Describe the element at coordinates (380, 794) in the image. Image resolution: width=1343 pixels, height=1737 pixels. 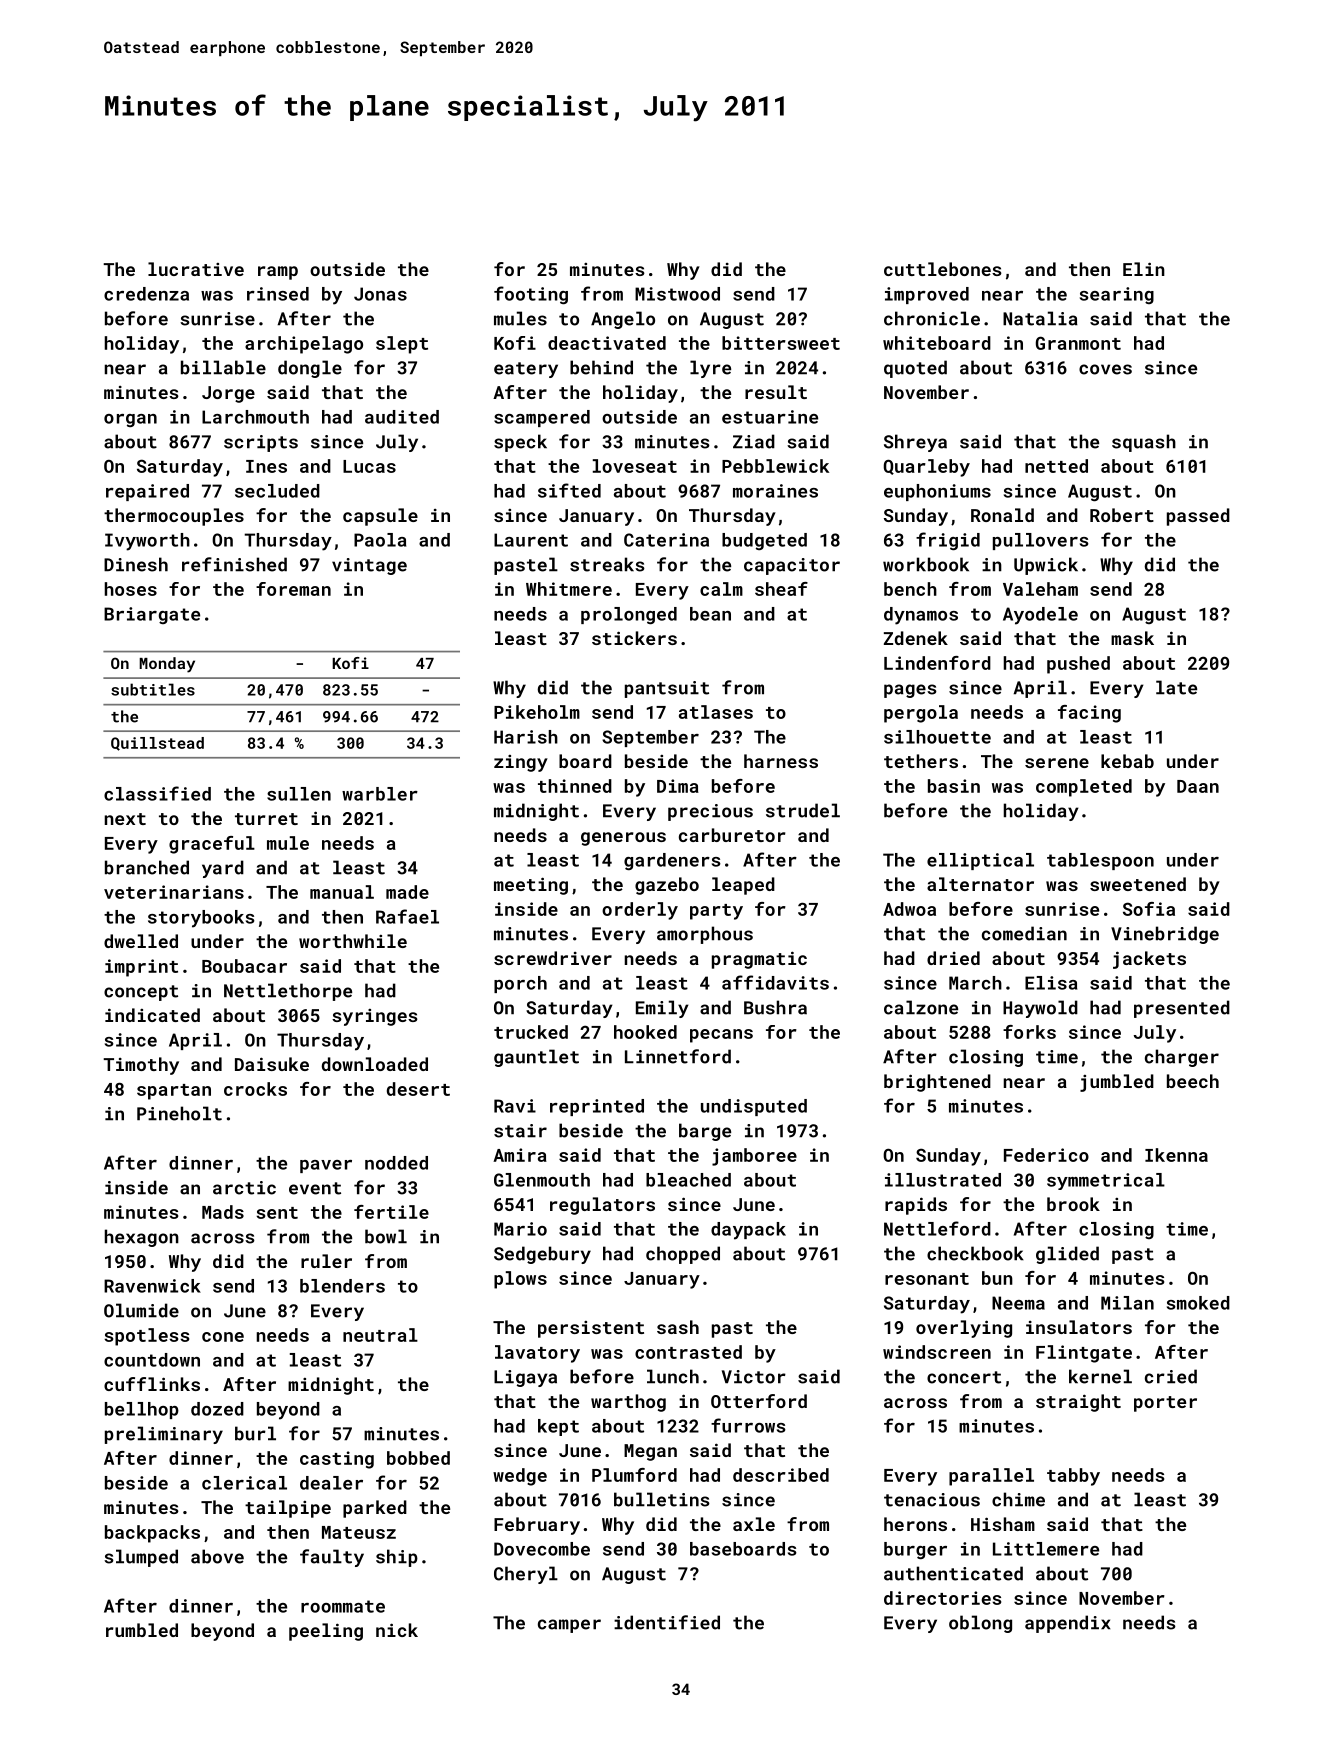
I see `warbler` at that location.
